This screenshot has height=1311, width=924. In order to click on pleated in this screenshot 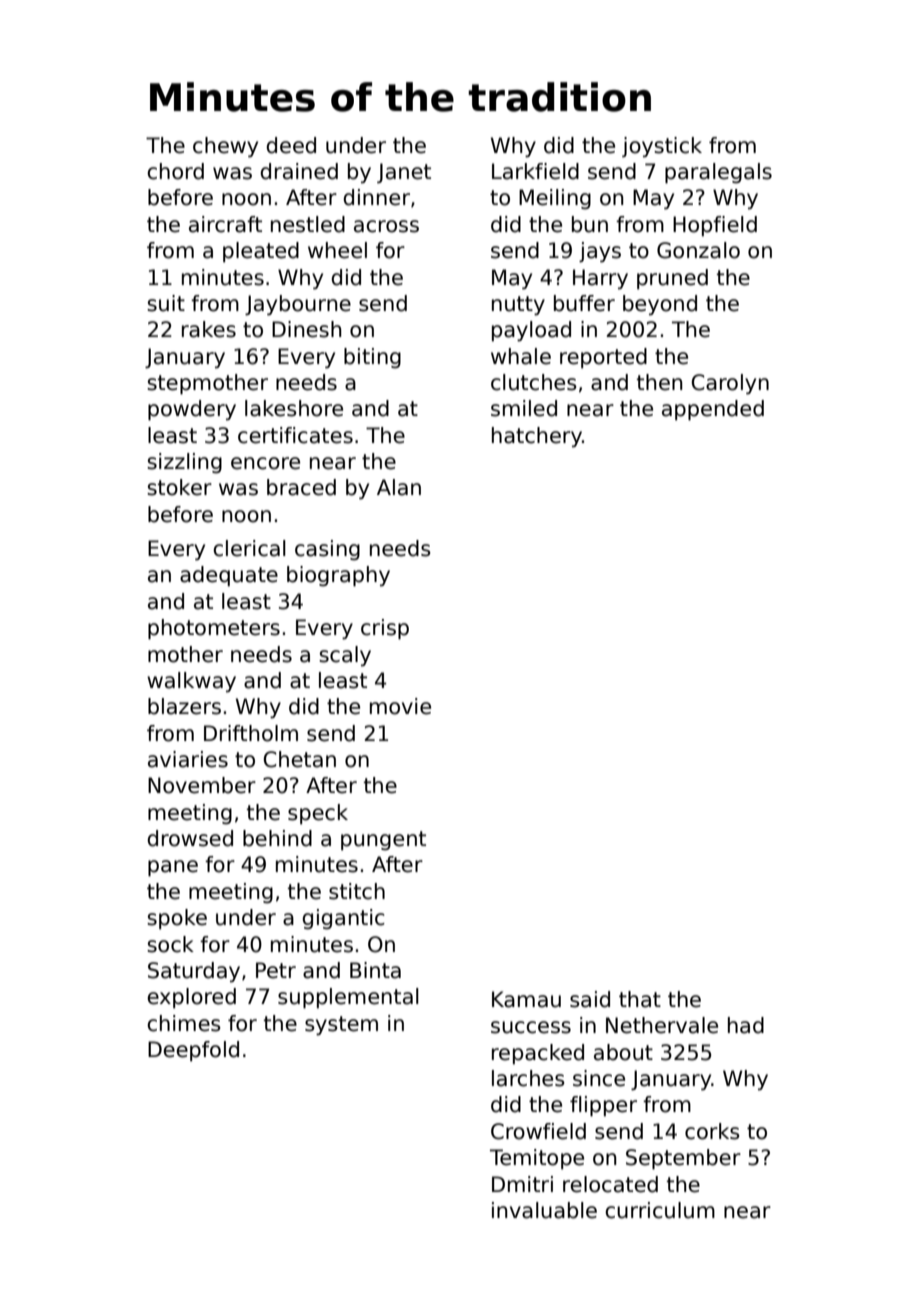, I will do `click(261, 252)`.
